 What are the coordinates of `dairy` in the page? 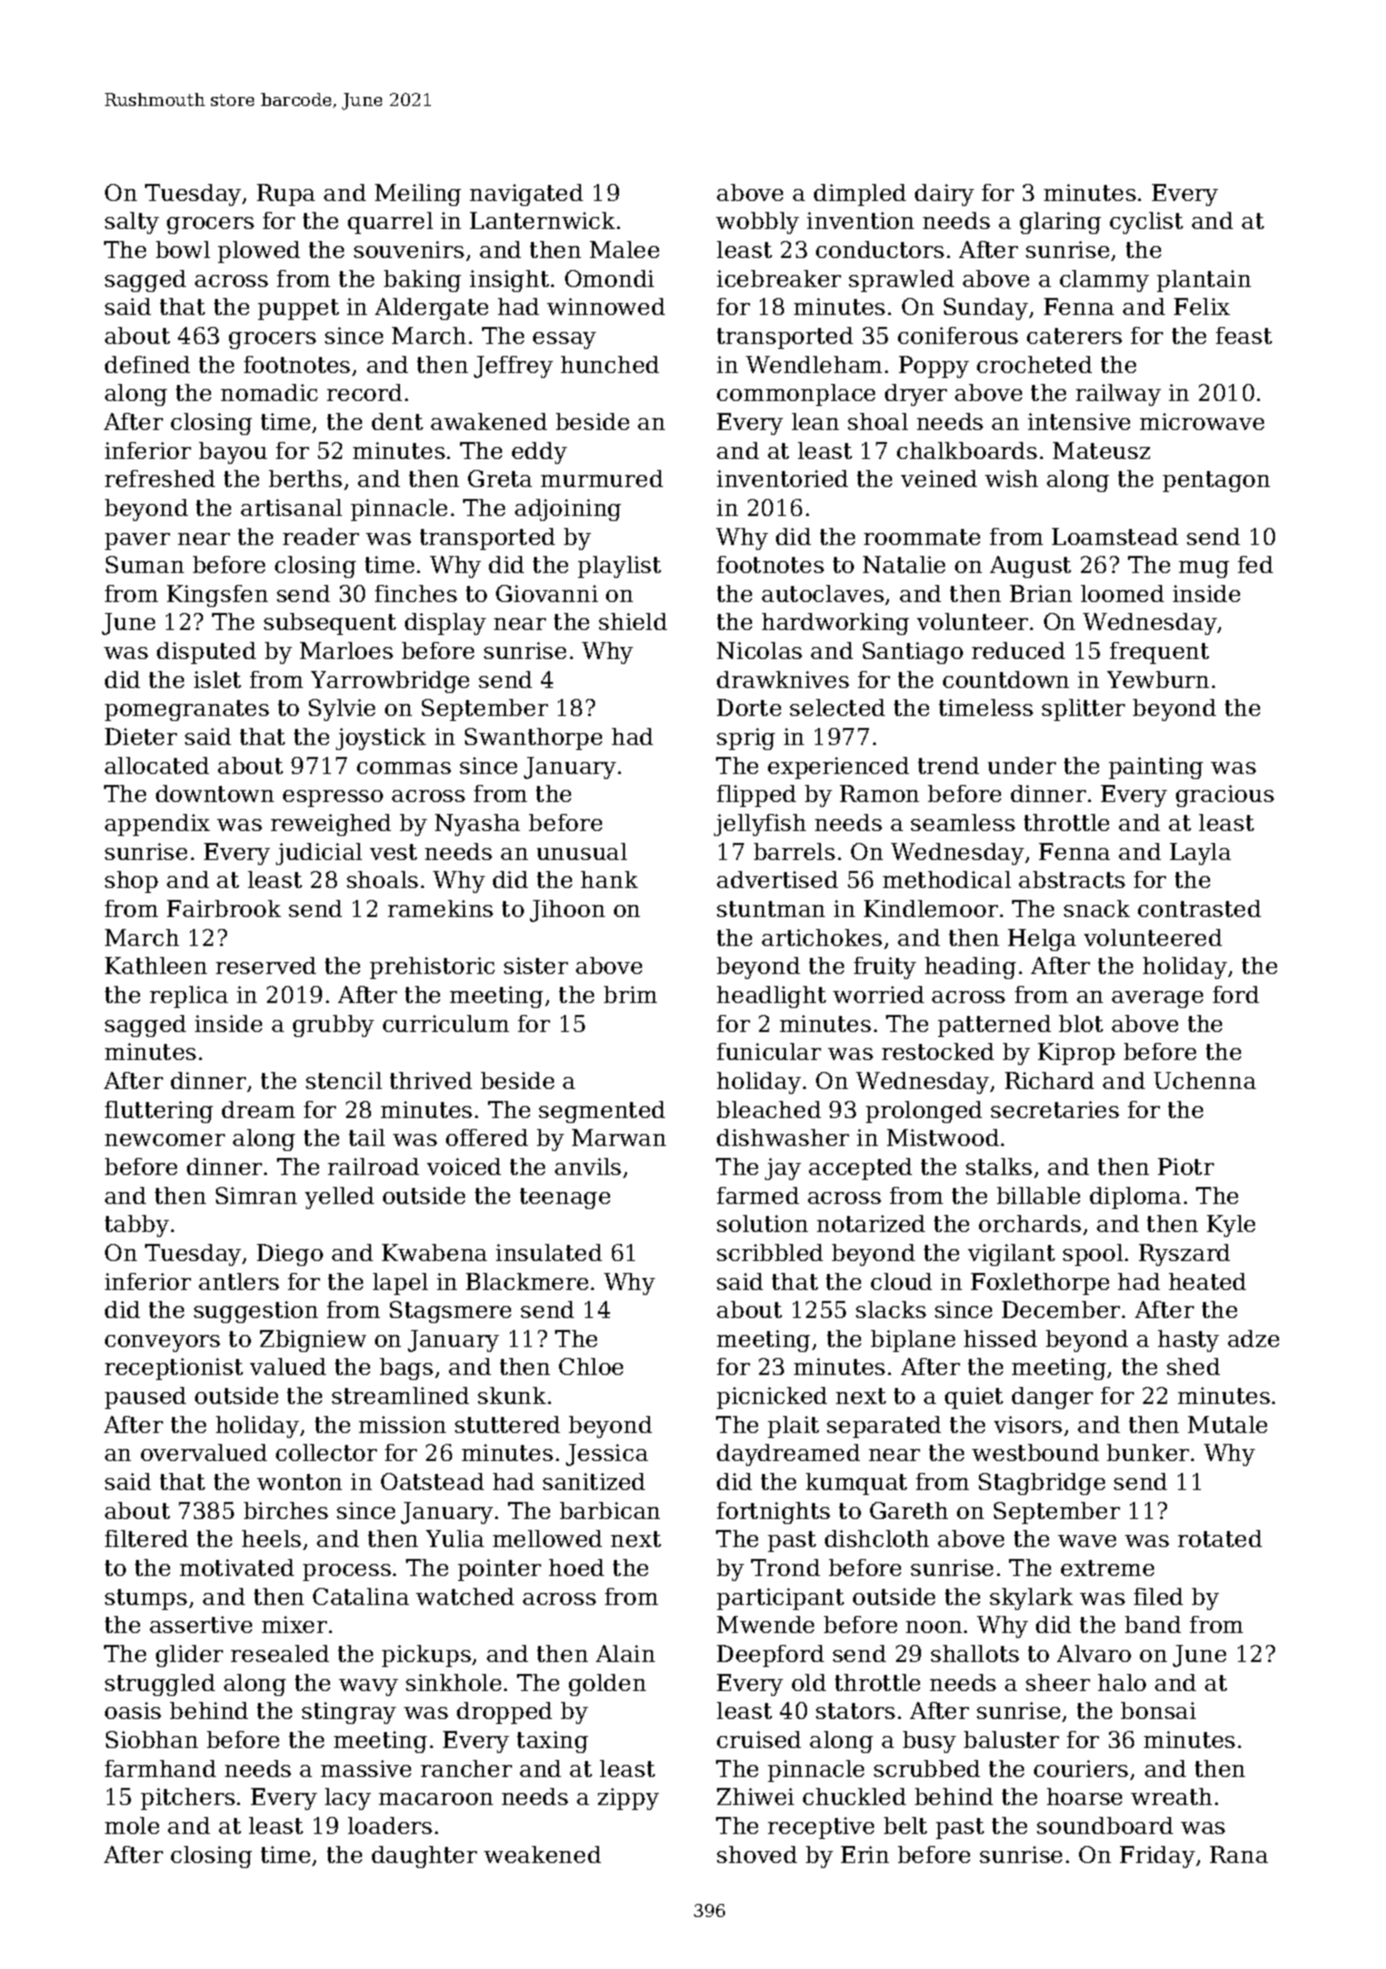 It's located at (944, 195).
